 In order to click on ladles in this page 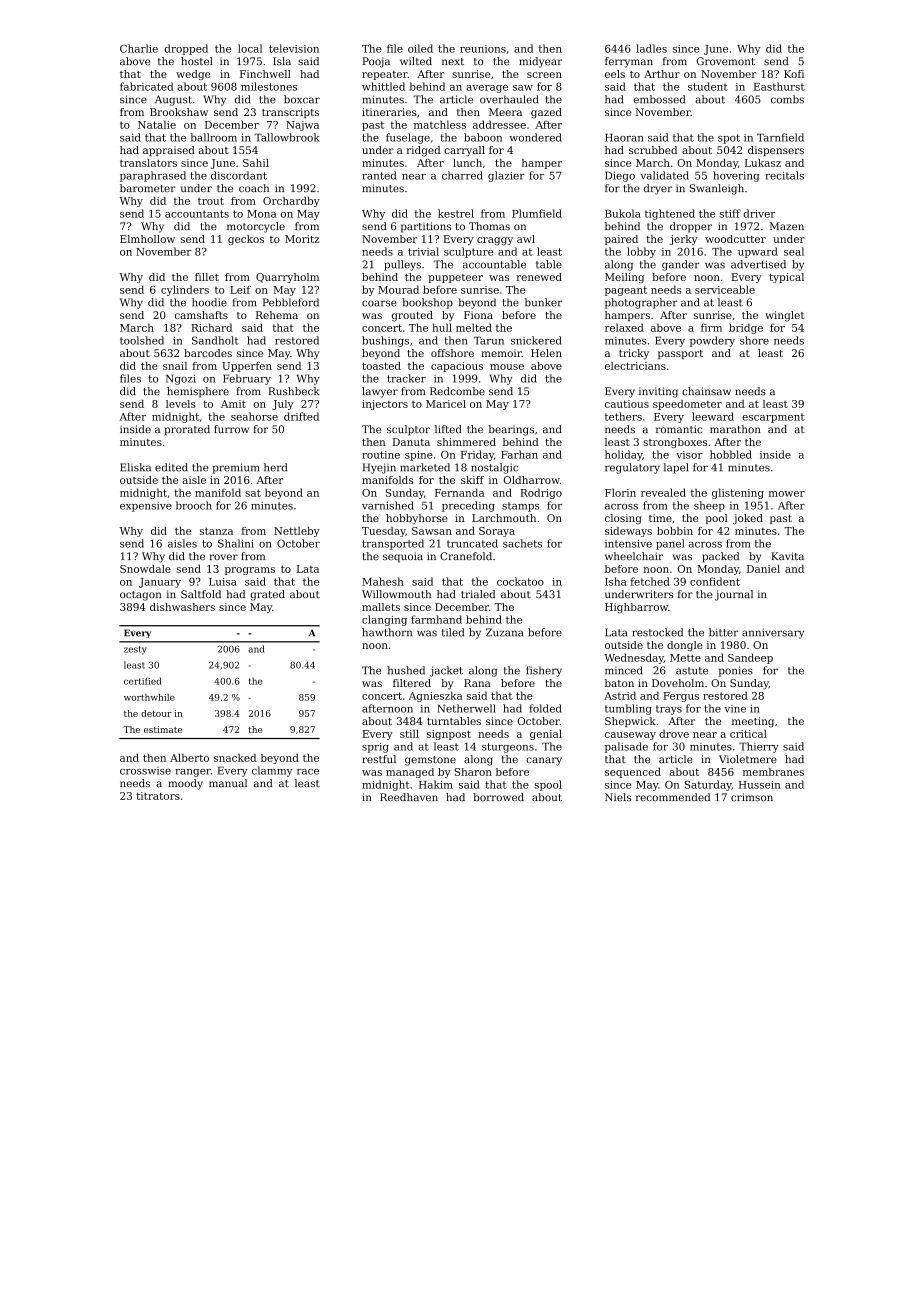, I will do `click(651, 48)`.
